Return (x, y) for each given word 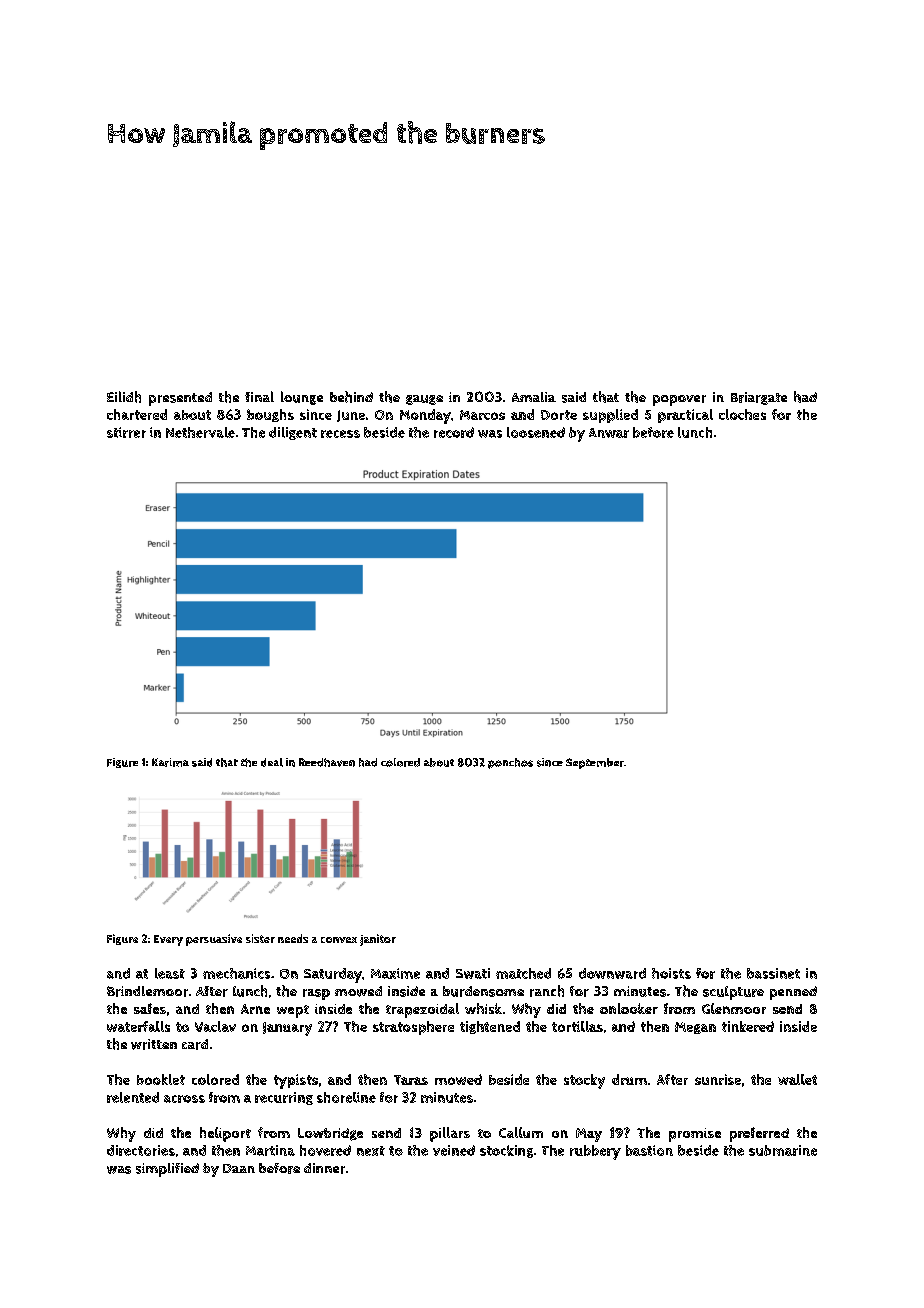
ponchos (510, 763)
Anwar (609, 433)
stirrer (126, 432)
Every (168, 940)
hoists (671, 973)
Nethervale (200, 432)
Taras (411, 1080)
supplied (610, 416)
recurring (284, 1098)
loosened (536, 432)
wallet (797, 1079)
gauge (424, 400)
